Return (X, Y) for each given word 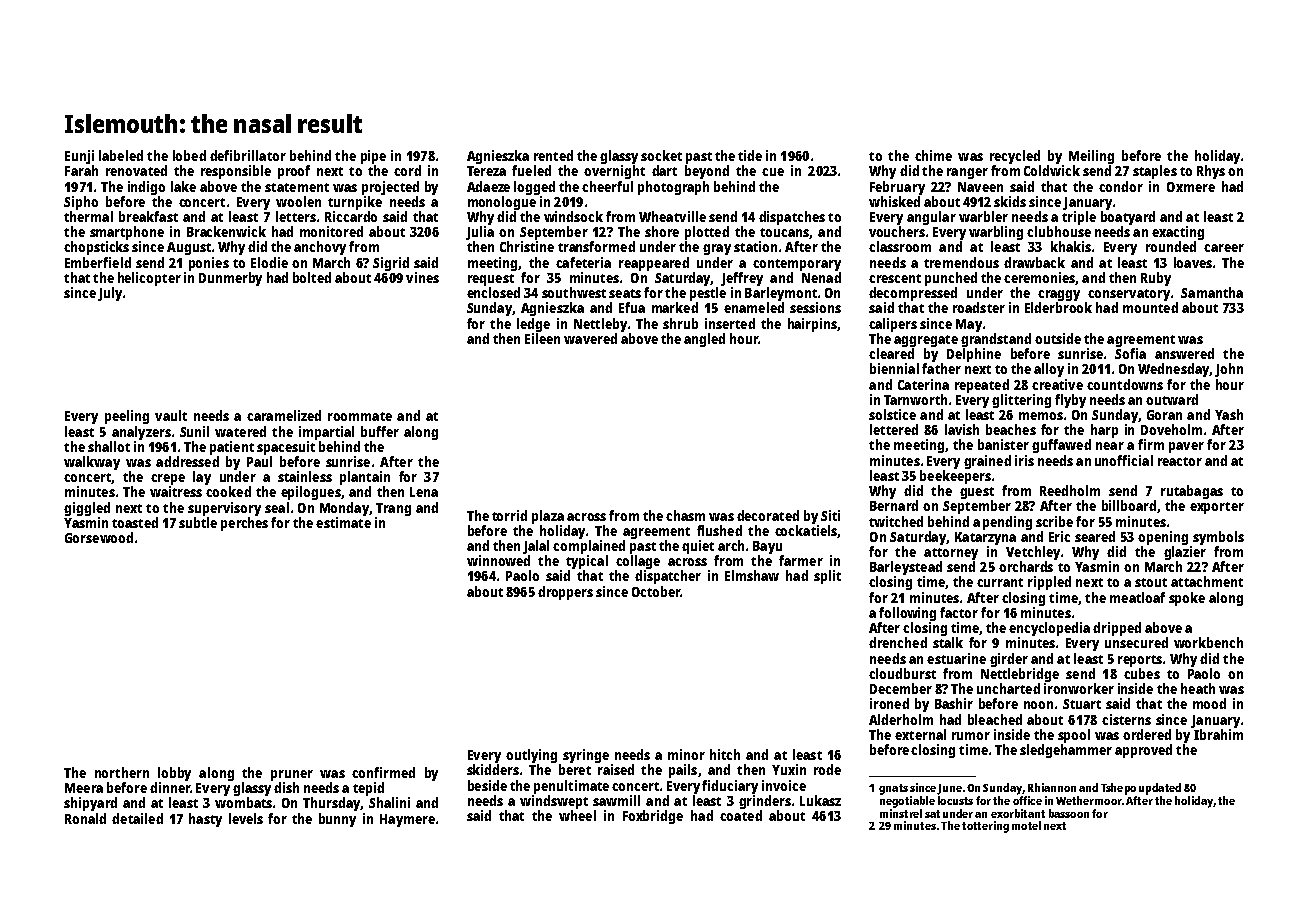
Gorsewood (99, 537)
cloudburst (902, 673)
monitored (331, 231)
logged (534, 188)
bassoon (1069, 813)
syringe (586, 756)
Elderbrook (1058, 307)
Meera (84, 788)
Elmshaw (752, 575)
